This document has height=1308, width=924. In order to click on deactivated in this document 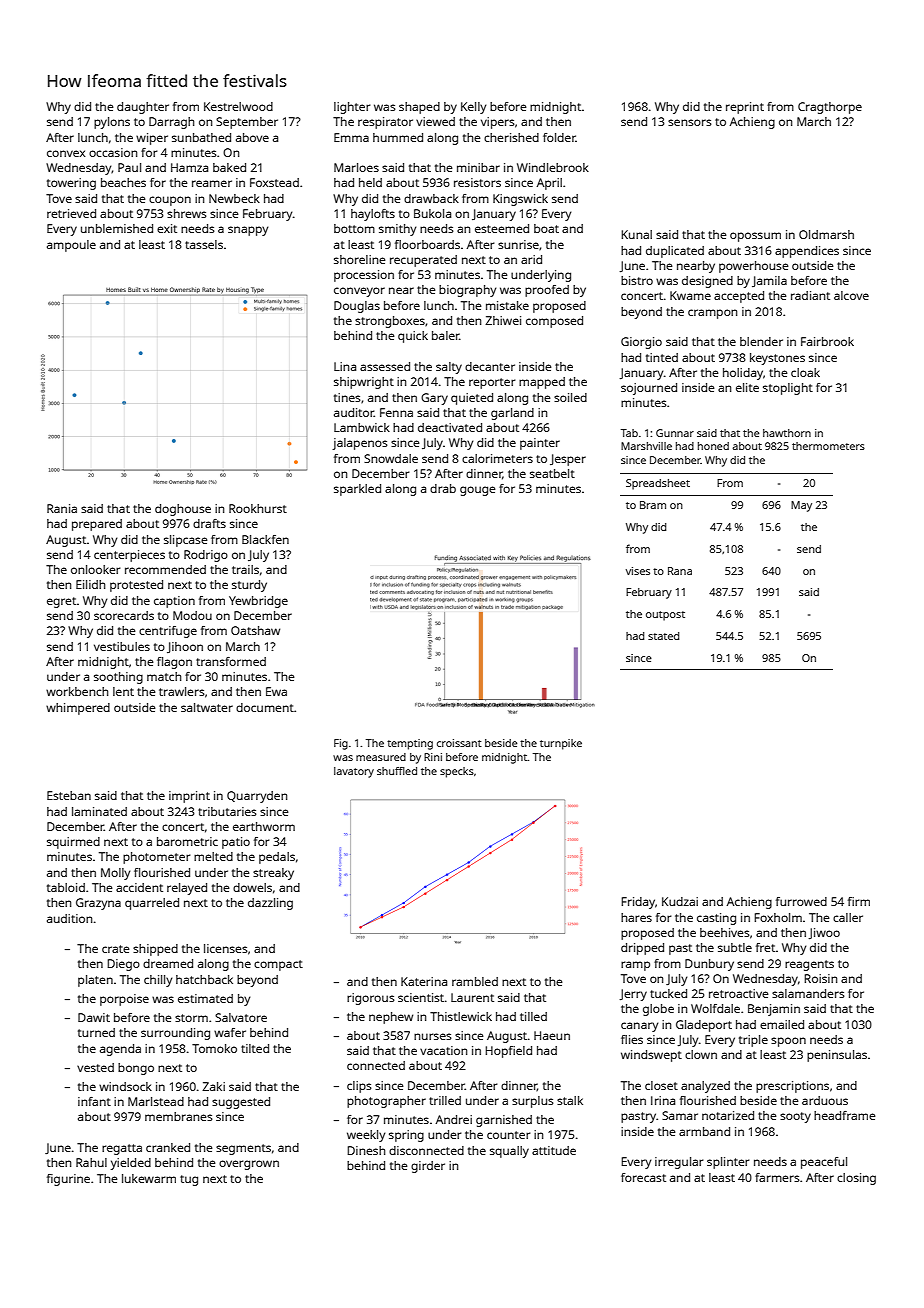, I will do `click(450, 427)`.
